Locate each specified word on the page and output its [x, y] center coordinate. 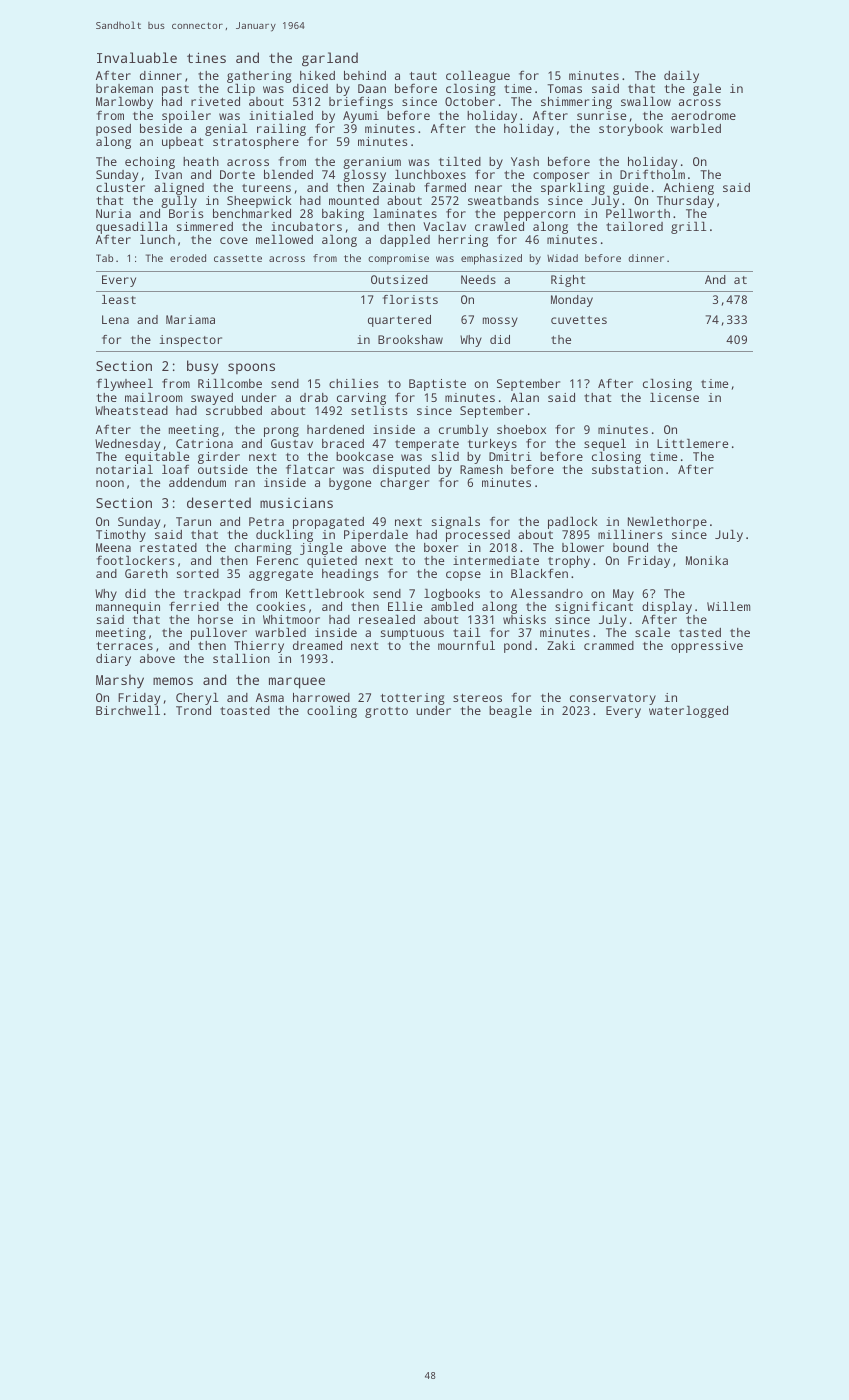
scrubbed [234, 410]
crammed [609, 645]
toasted [245, 710]
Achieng [689, 189]
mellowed [284, 239]
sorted [198, 573]
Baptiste [437, 385]
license [674, 397]
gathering [259, 77]
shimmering [576, 103]
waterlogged [688, 712]
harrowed [321, 697]
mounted [354, 200]
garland [330, 59]
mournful [466, 645]
